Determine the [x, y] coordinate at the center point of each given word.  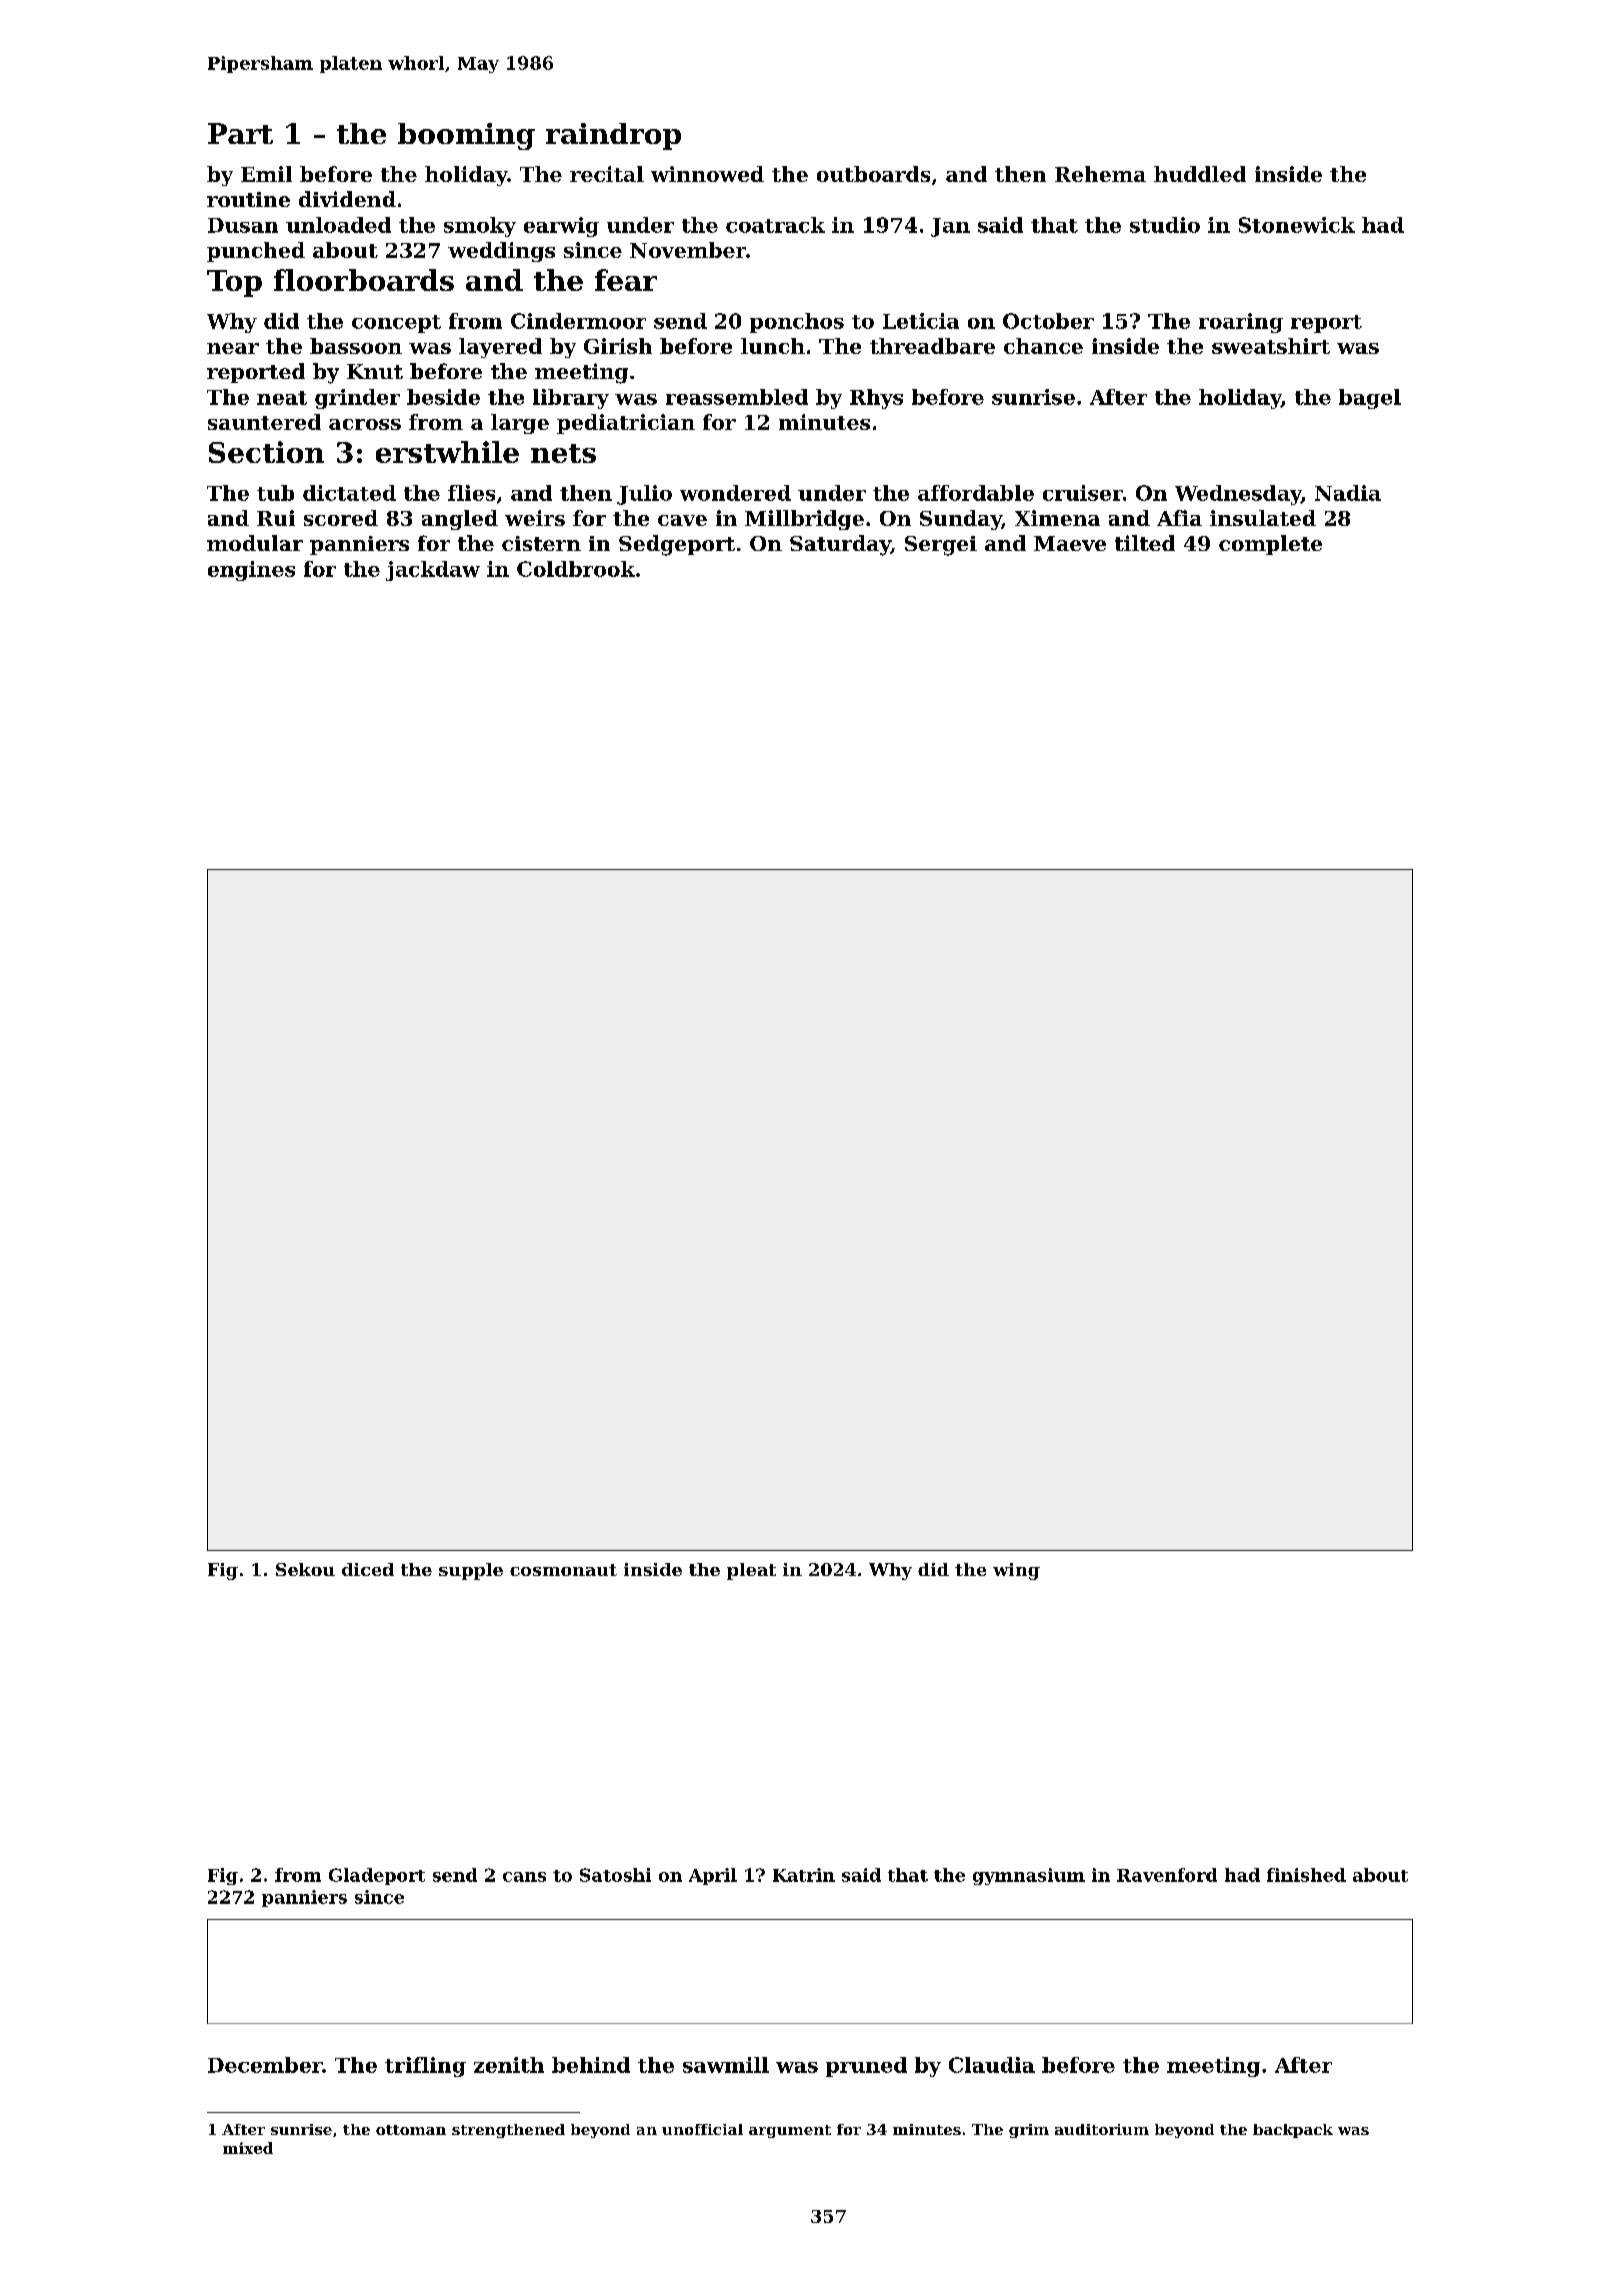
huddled [1200, 174]
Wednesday [1238, 495]
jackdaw [433, 571]
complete [1270, 545]
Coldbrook [576, 569]
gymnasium [1029, 1876]
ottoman [411, 2130]
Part [240, 133]
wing [1016, 1571]
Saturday [840, 545]
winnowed [707, 174]
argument [790, 2131]
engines [251, 571]
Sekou [305, 1569]
